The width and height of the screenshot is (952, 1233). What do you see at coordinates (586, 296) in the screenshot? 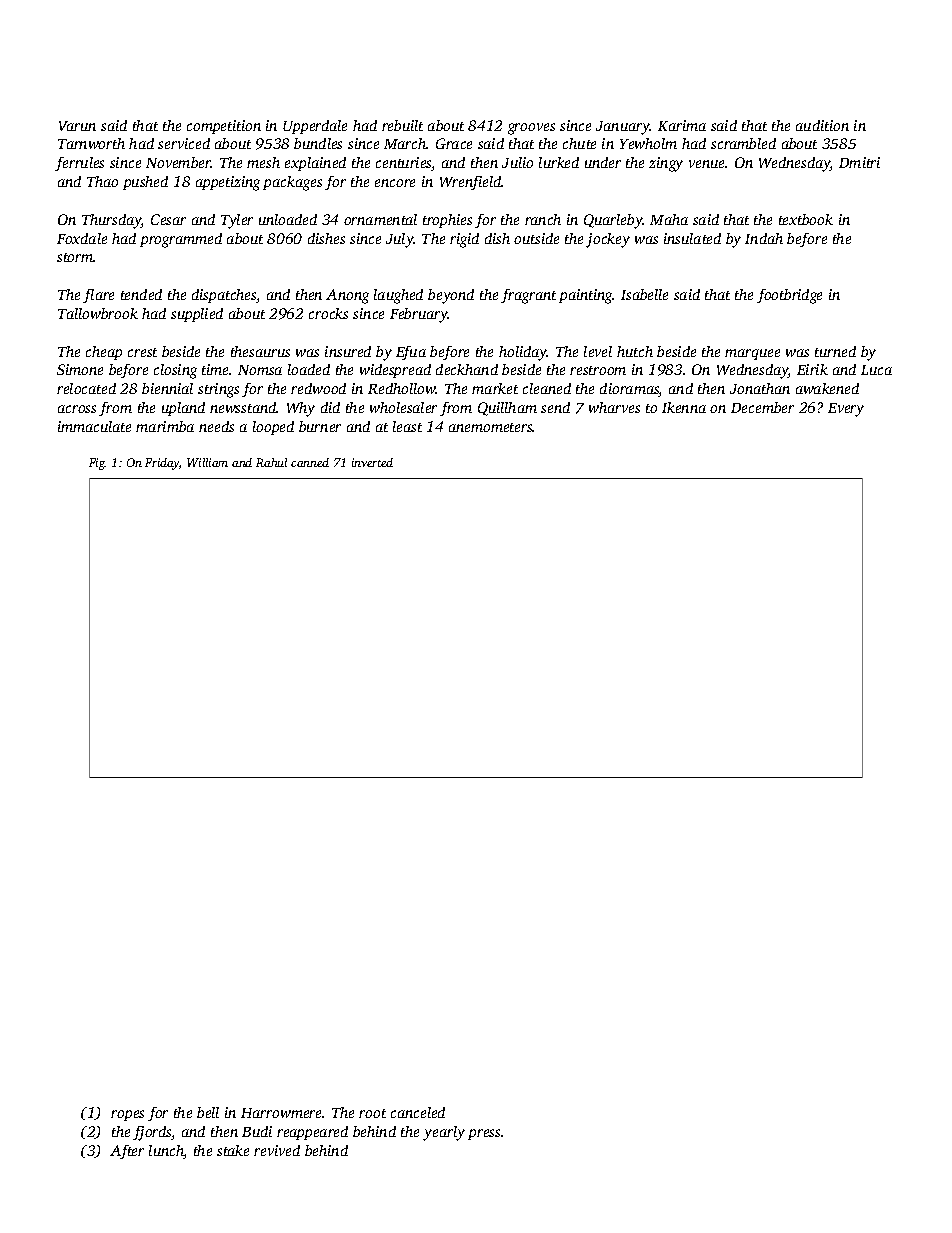
I see `painting` at bounding box center [586, 296].
